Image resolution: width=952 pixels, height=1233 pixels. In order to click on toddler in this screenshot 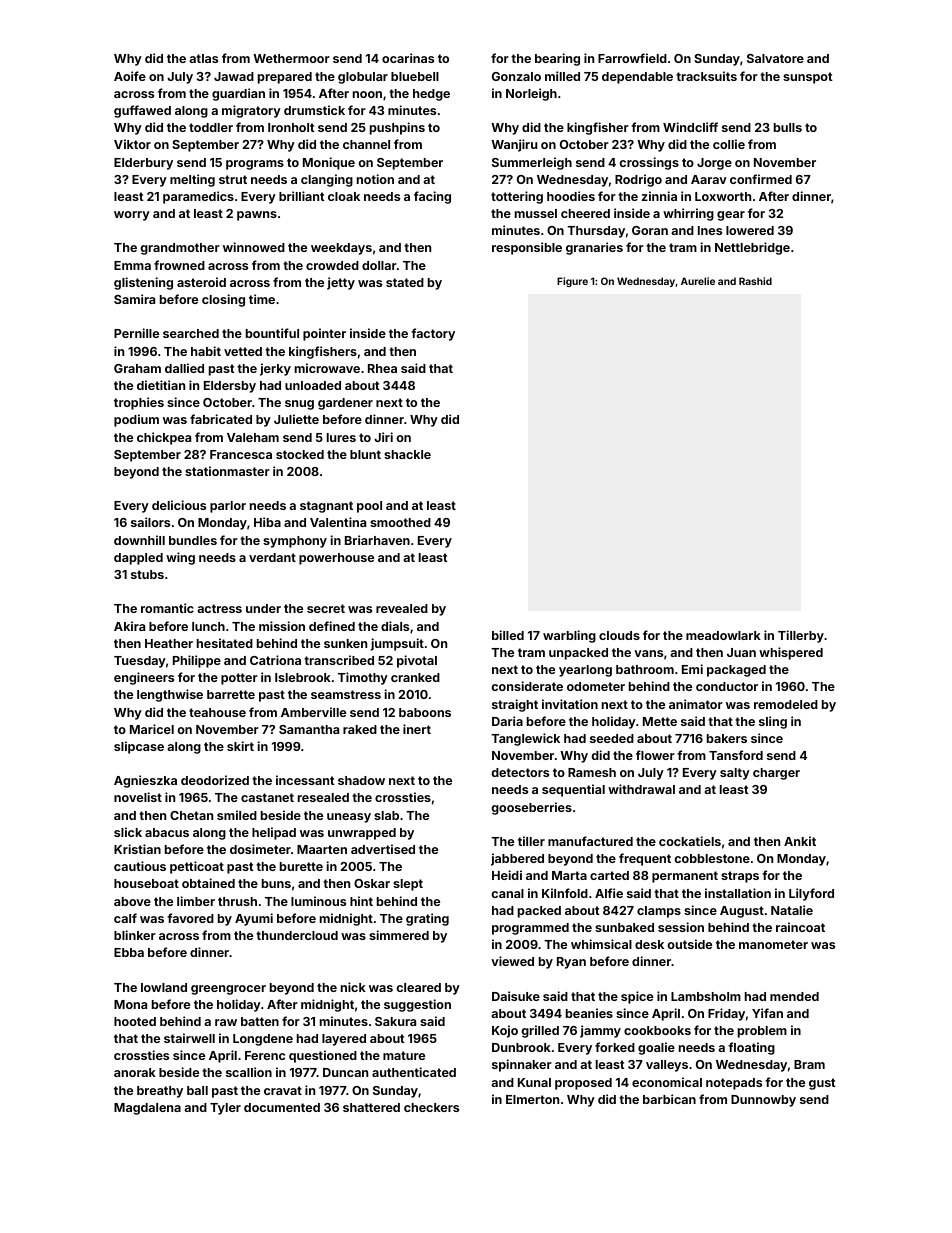, I will do `click(211, 127)`.
